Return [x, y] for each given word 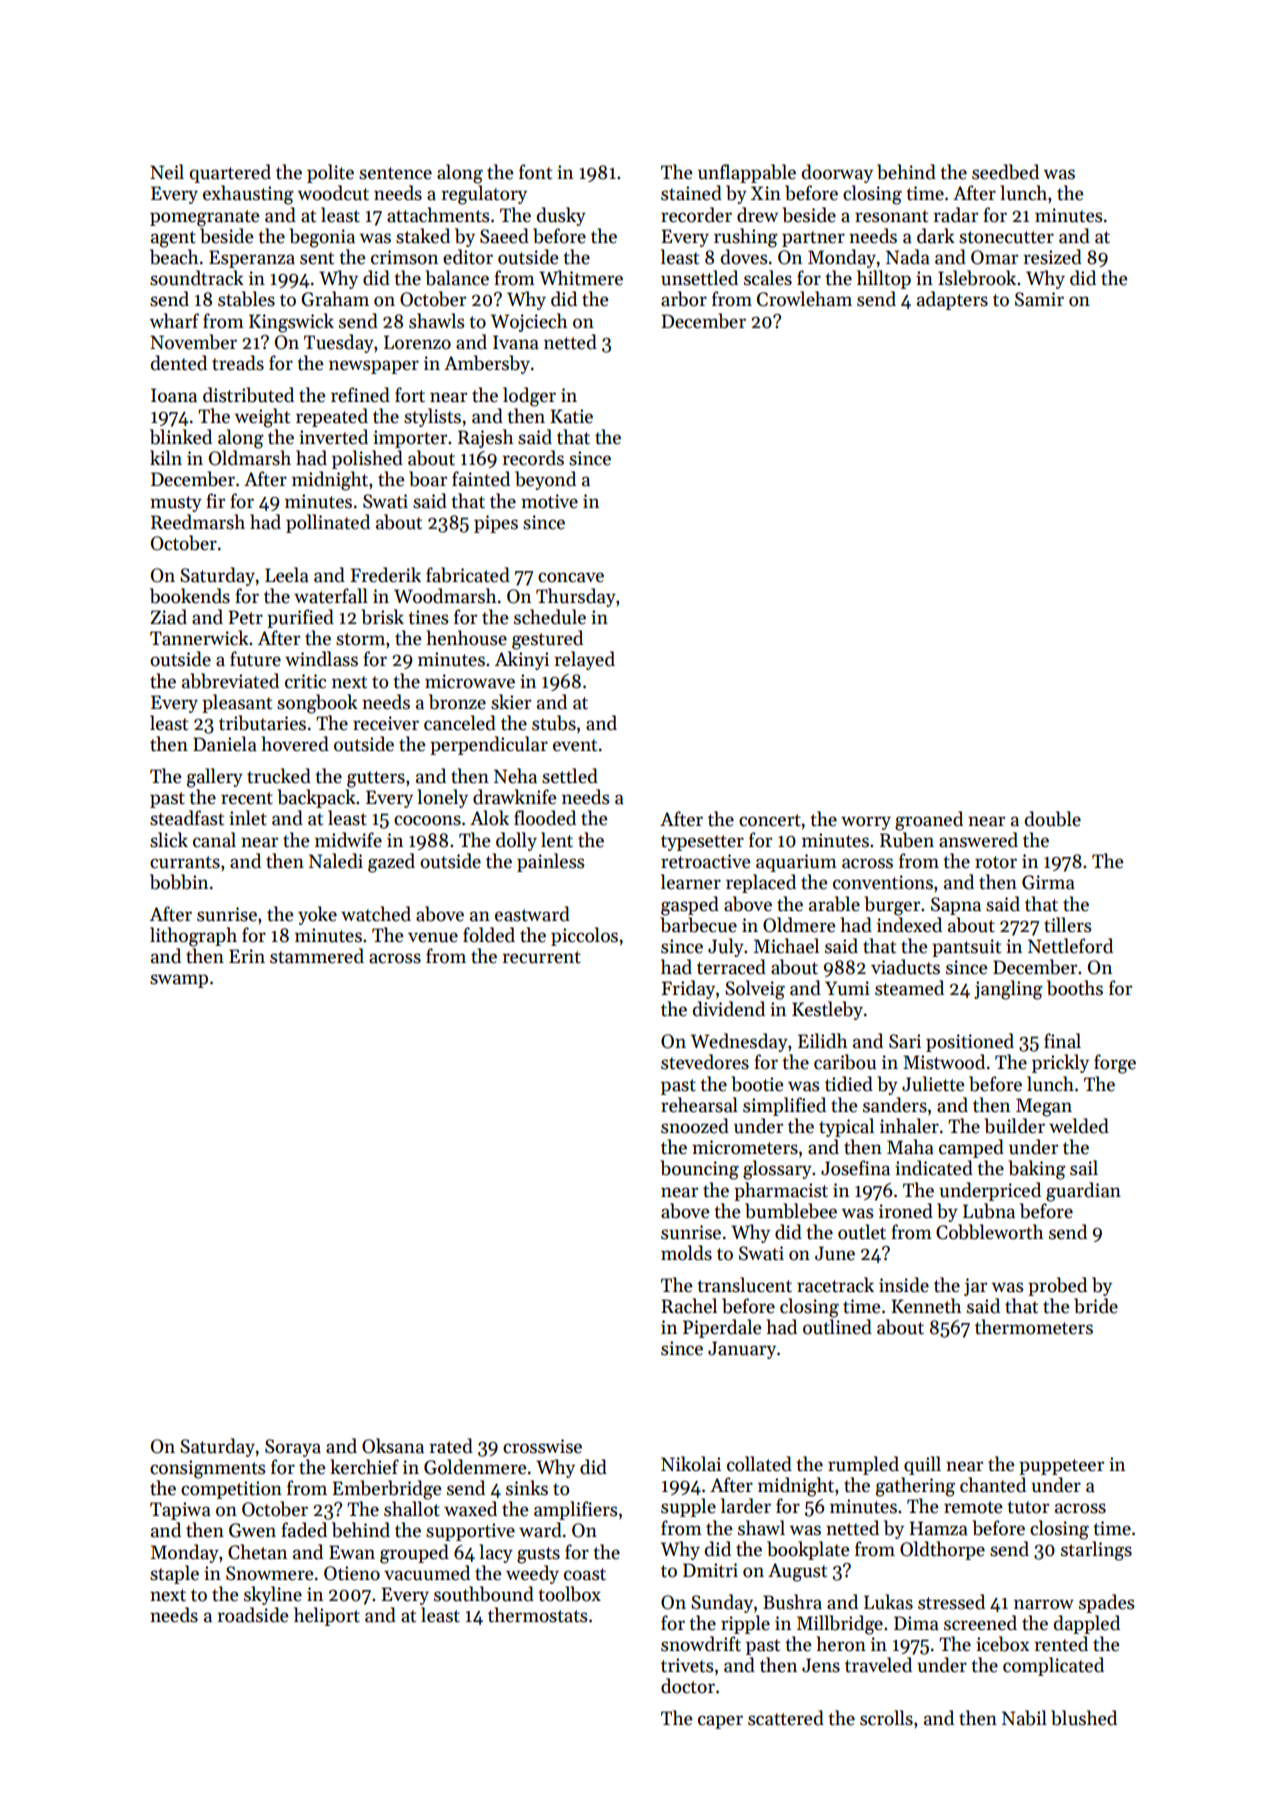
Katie [571, 416]
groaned [929, 821]
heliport [327, 1616]
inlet [248, 818]
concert [770, 820]
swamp [179, 981]
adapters [952, 300]
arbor [684, 299]
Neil [167, 172]
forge [1115, 1064]
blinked [181, 437]
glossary [777, 1170]
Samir [1039, 299]
